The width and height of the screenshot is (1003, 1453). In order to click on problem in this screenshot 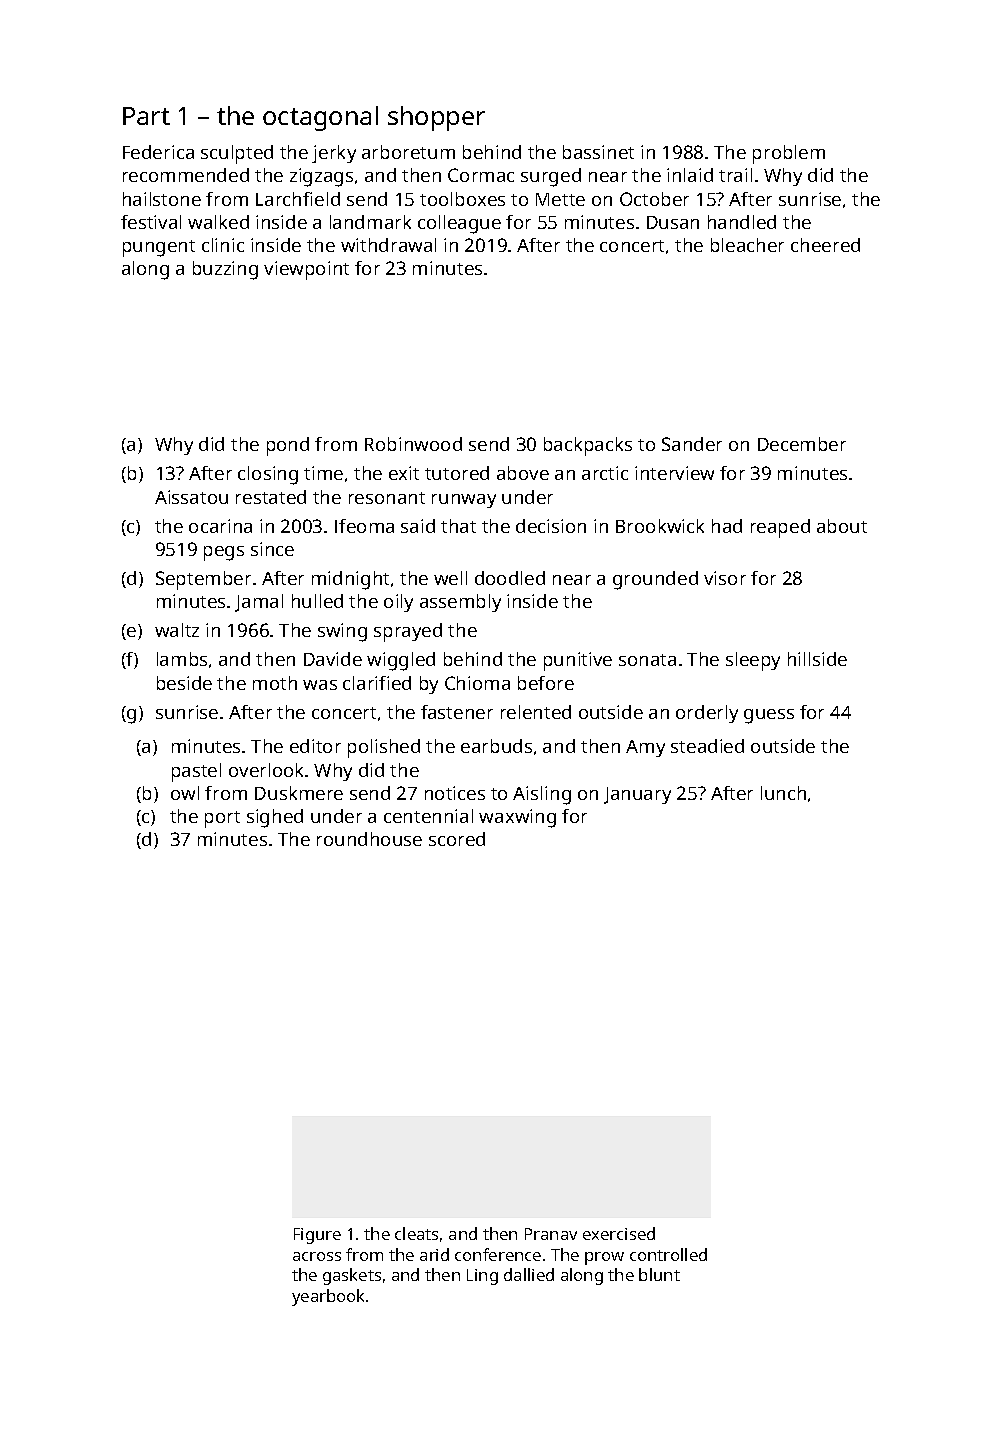, I will do `click(789, 154)`.
